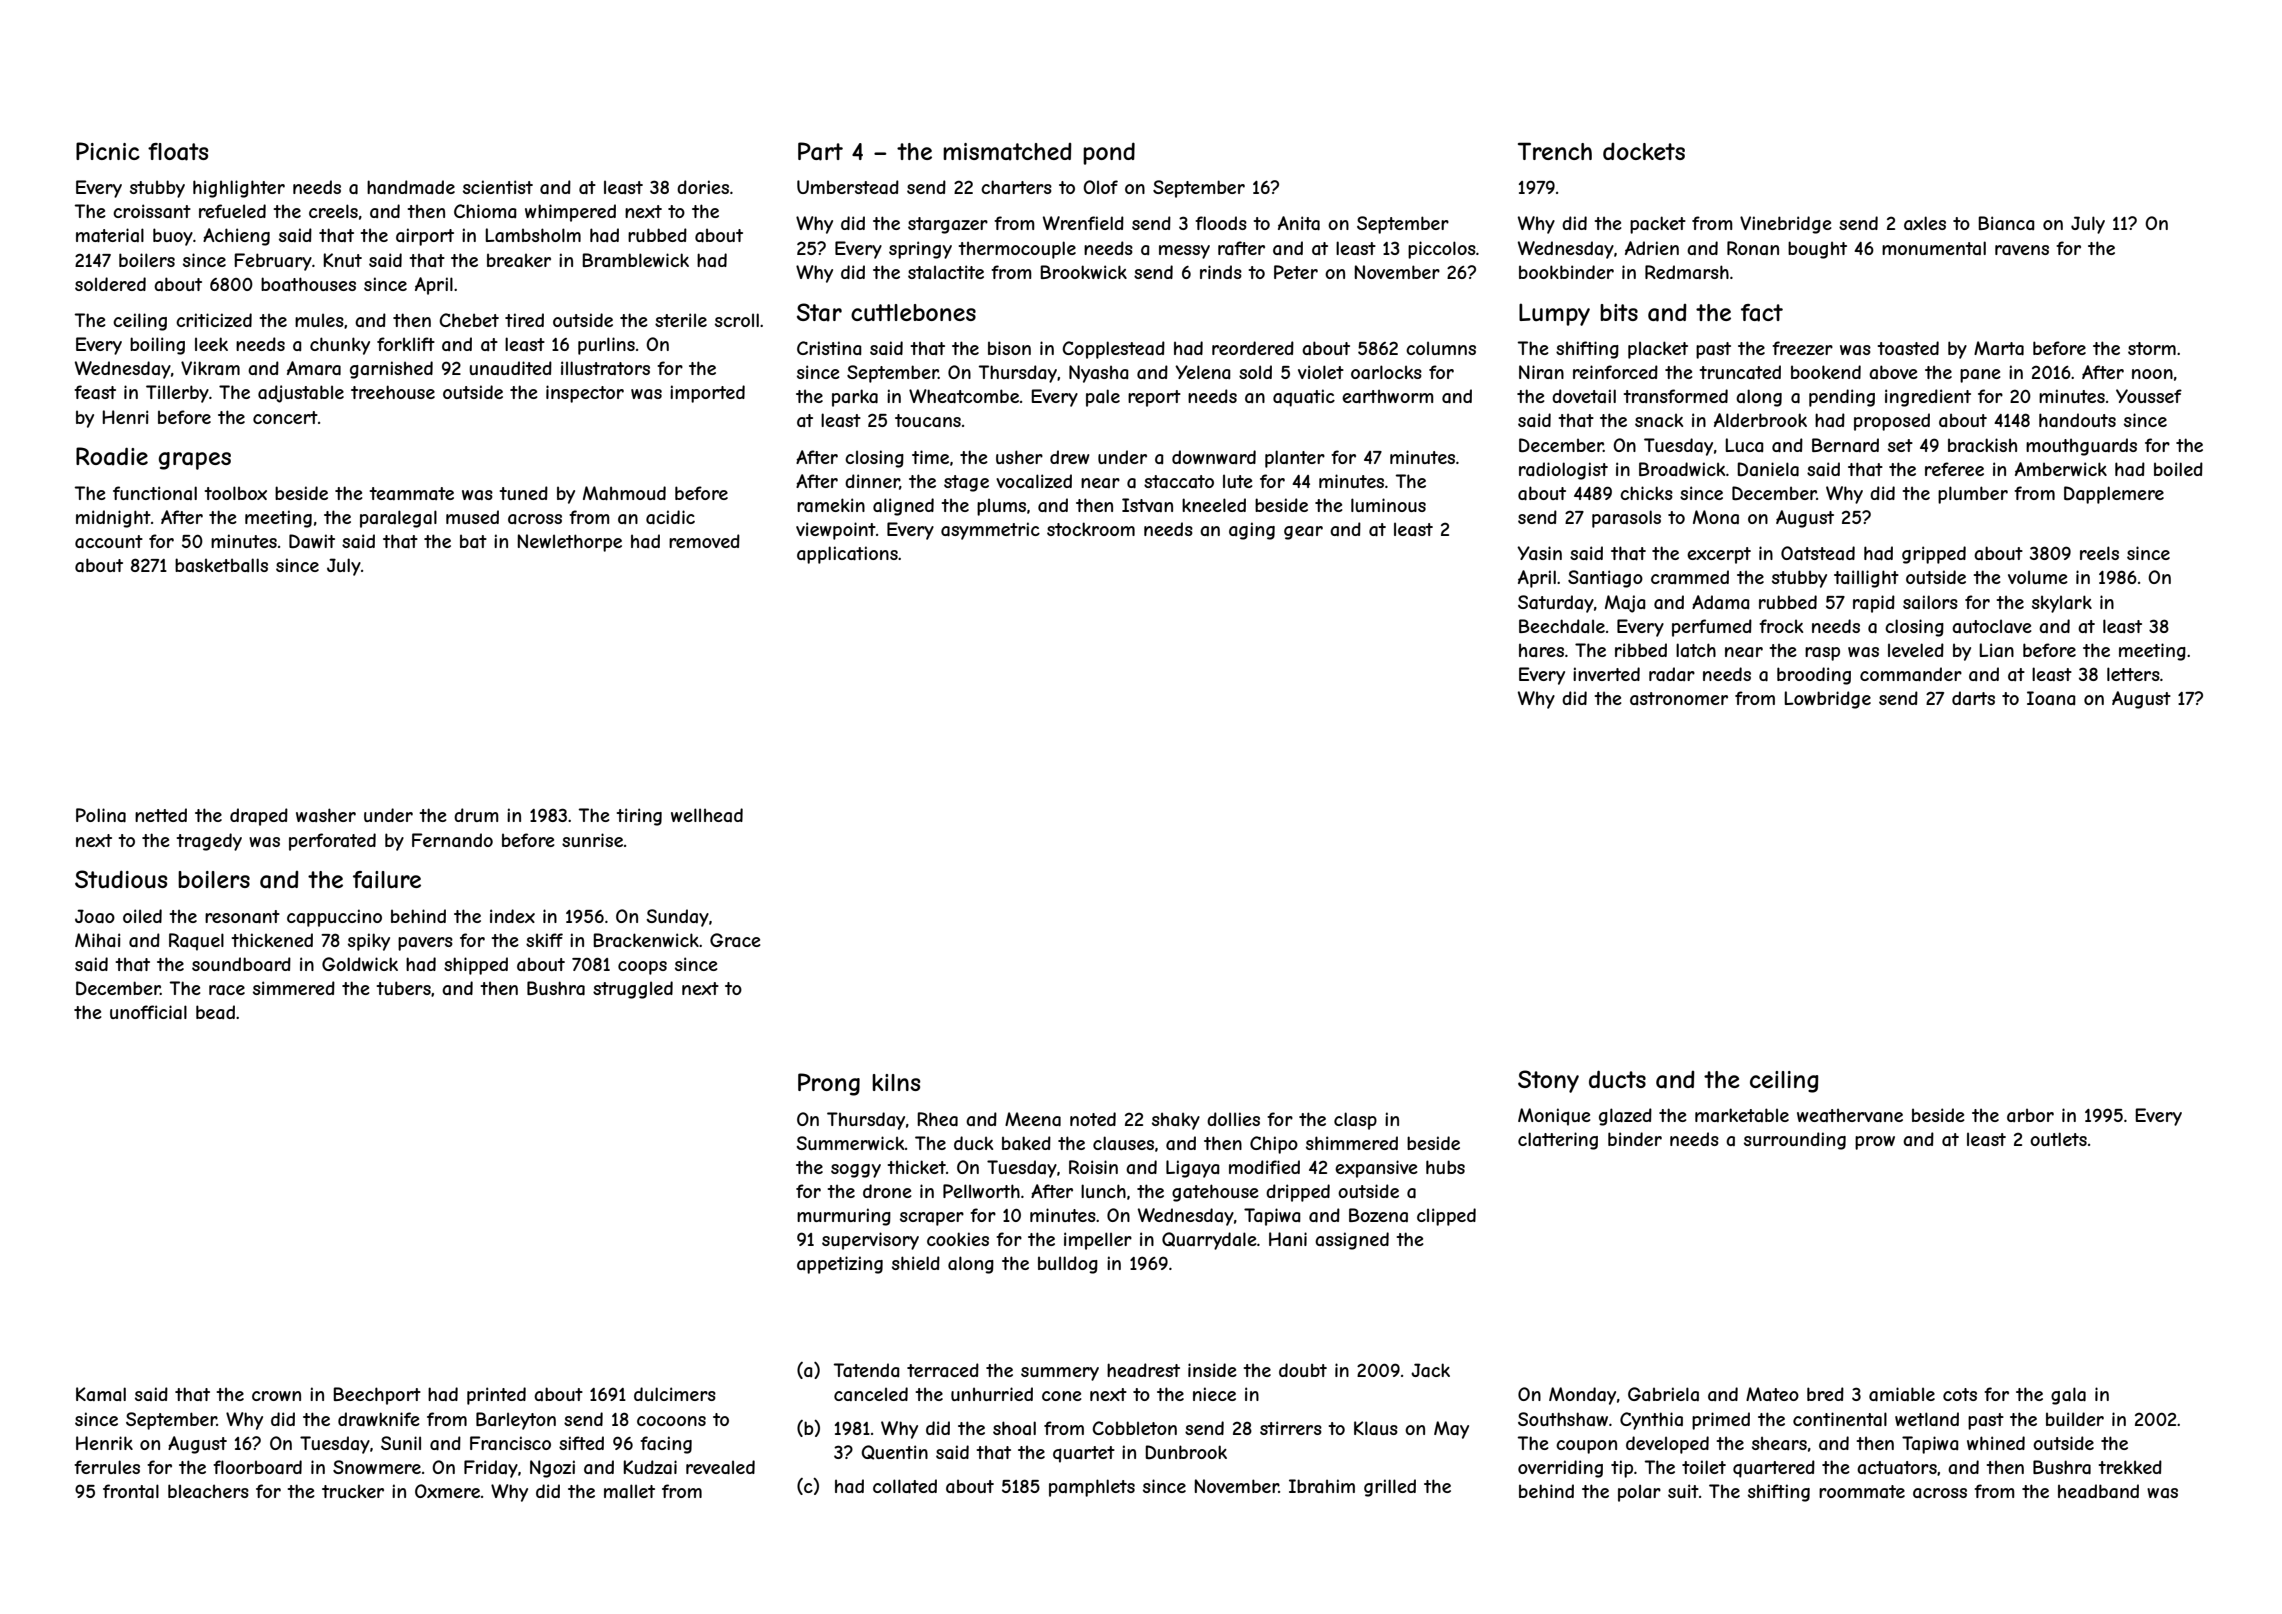 The height and width of the document is (1614, 2282). I want to click on tuned, so click(523, 493).
